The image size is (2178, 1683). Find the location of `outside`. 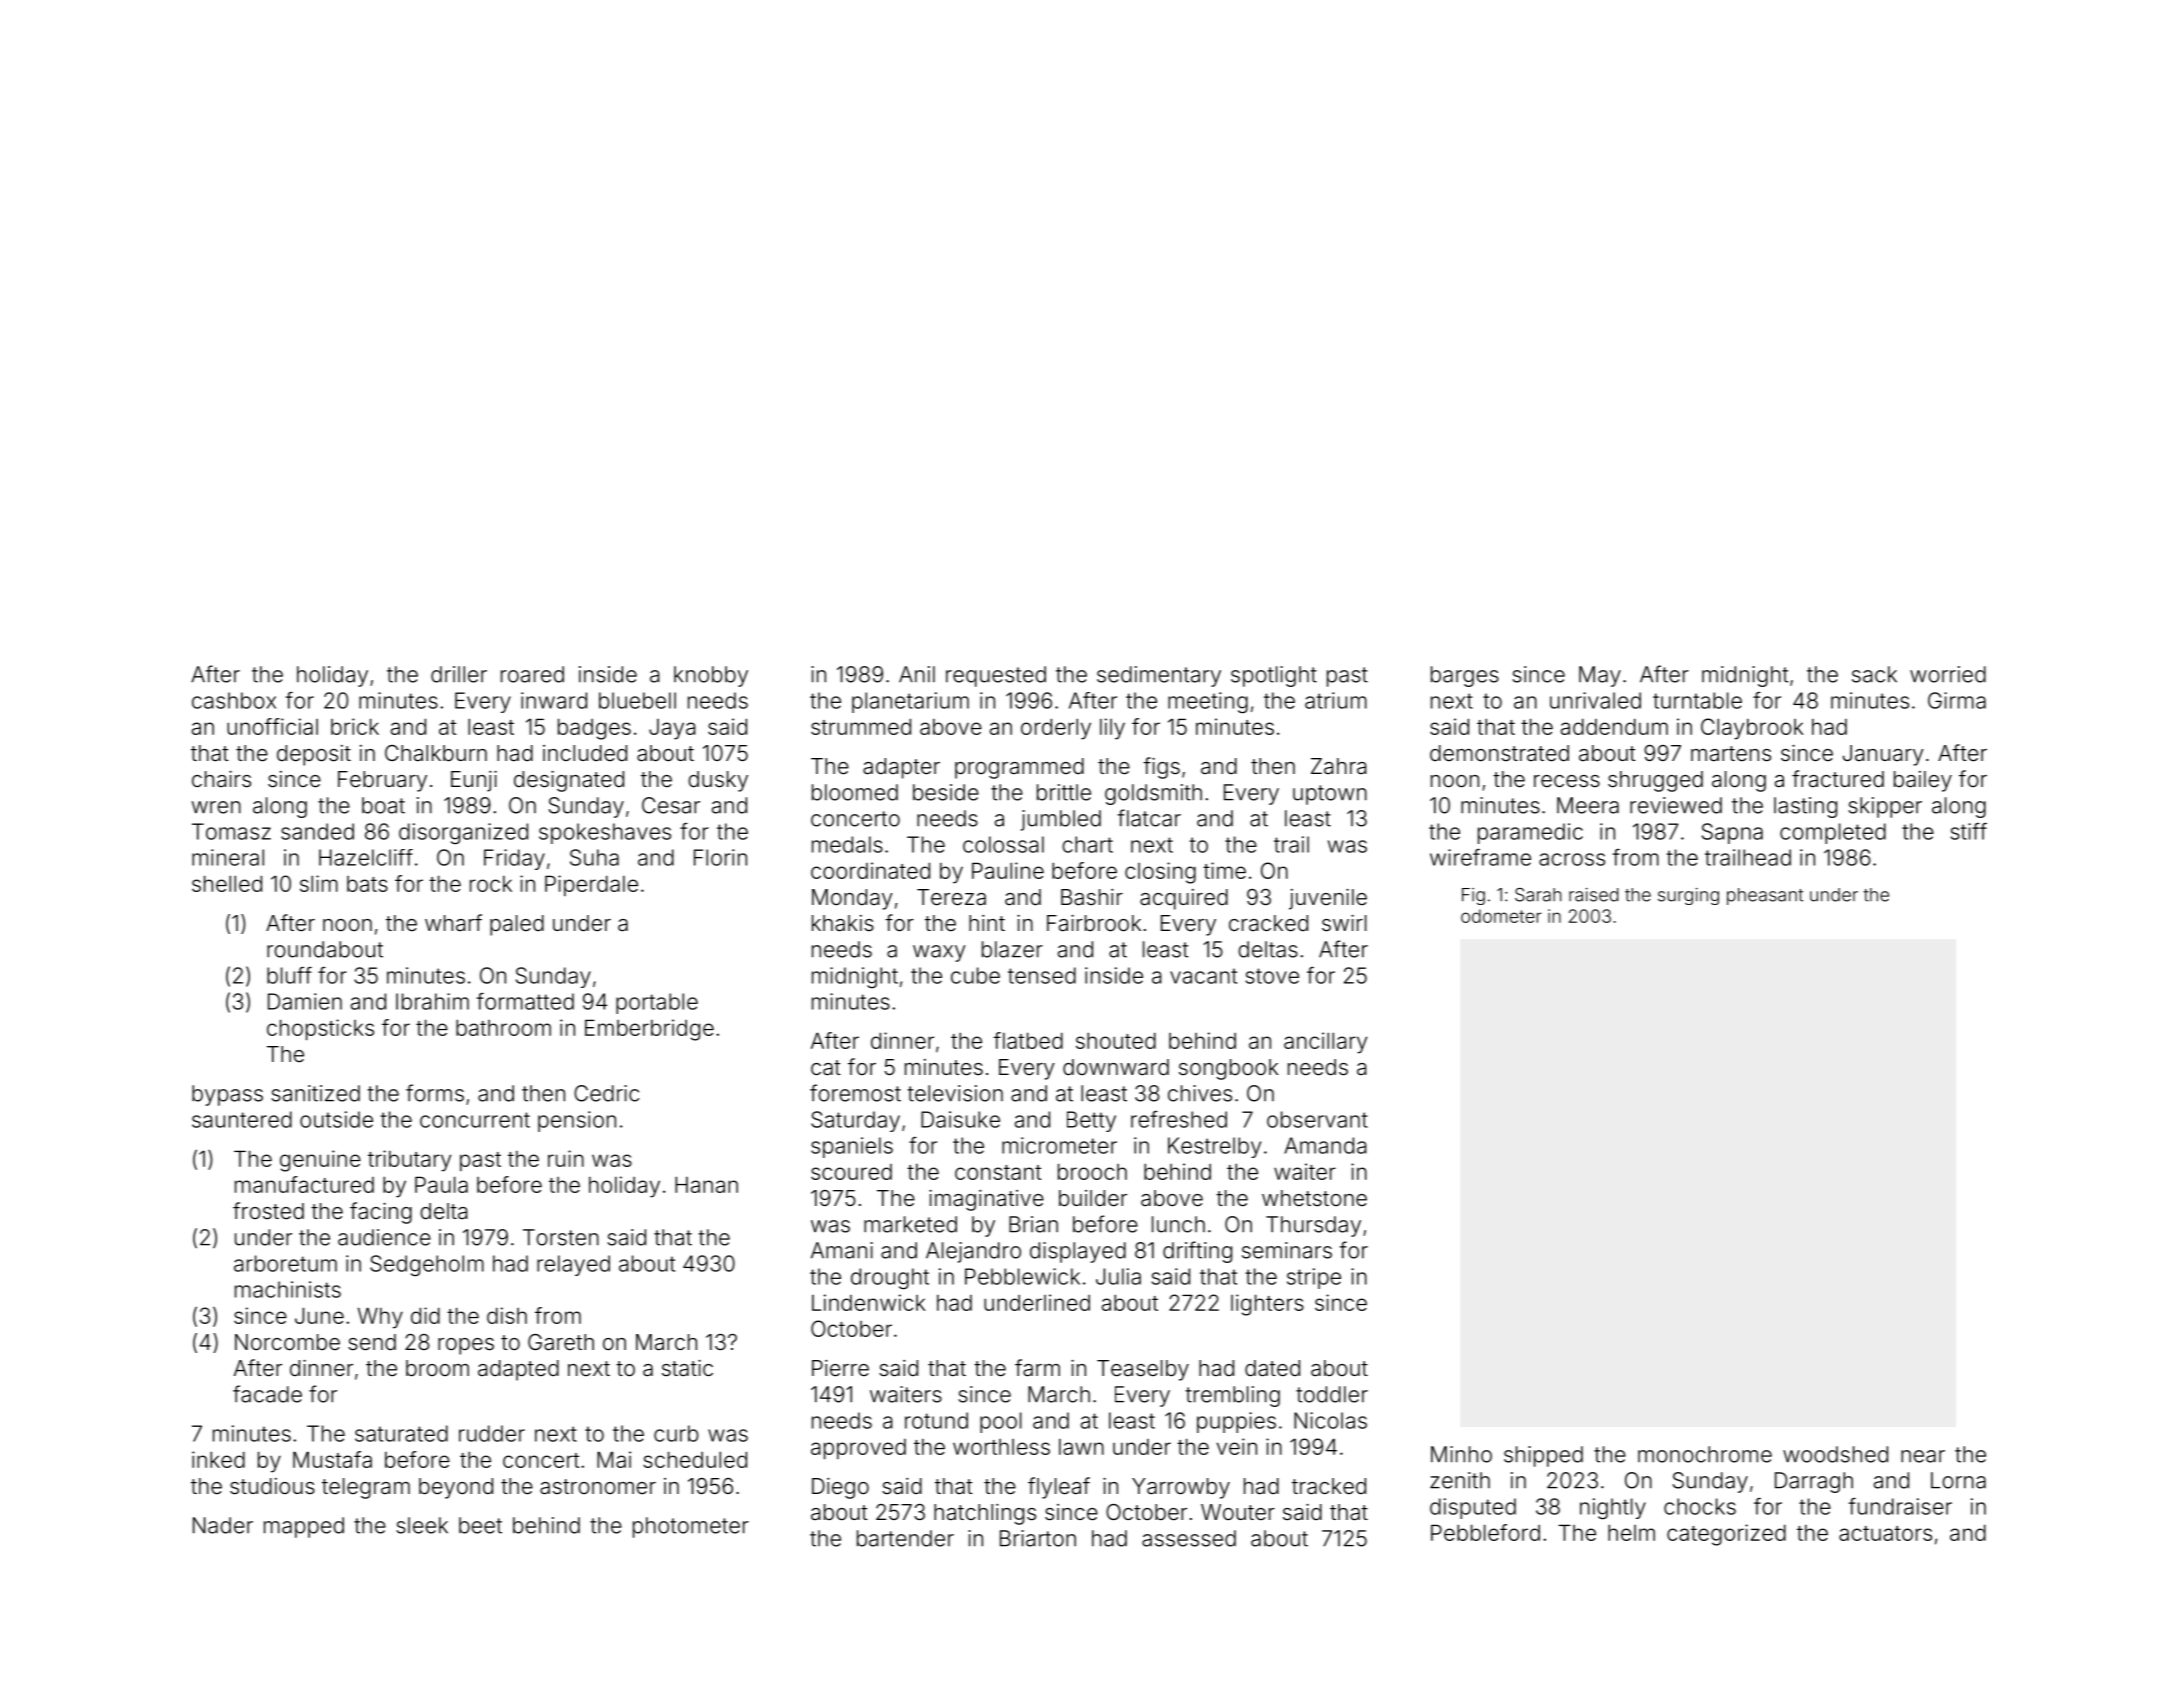

outside is located at coordinates (336, 1119).
